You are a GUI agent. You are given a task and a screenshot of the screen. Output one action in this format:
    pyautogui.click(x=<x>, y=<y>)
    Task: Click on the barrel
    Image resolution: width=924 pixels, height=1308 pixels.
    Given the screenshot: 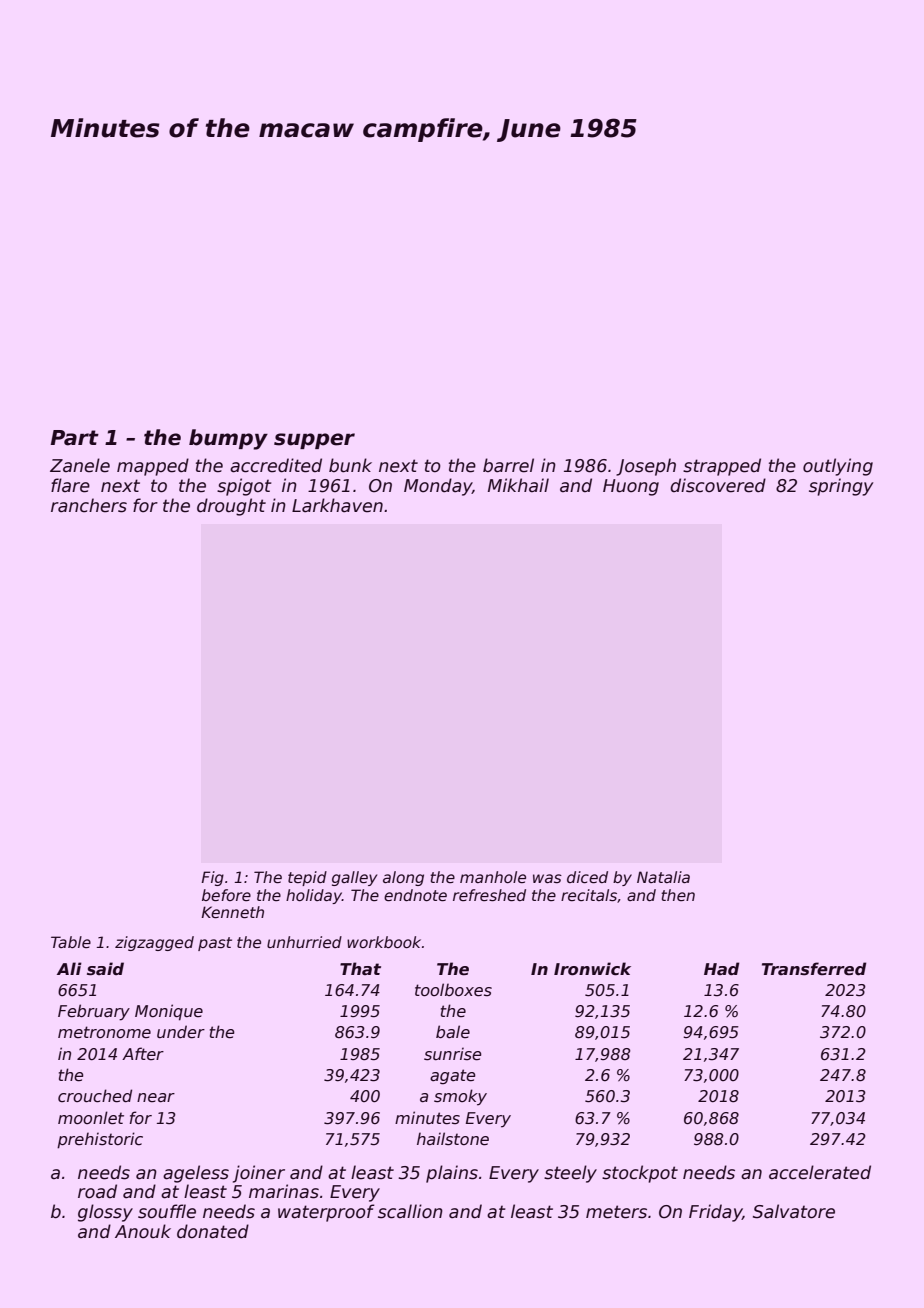 What is the action you would take?
    pyautogui.click(x=508, y=465)
